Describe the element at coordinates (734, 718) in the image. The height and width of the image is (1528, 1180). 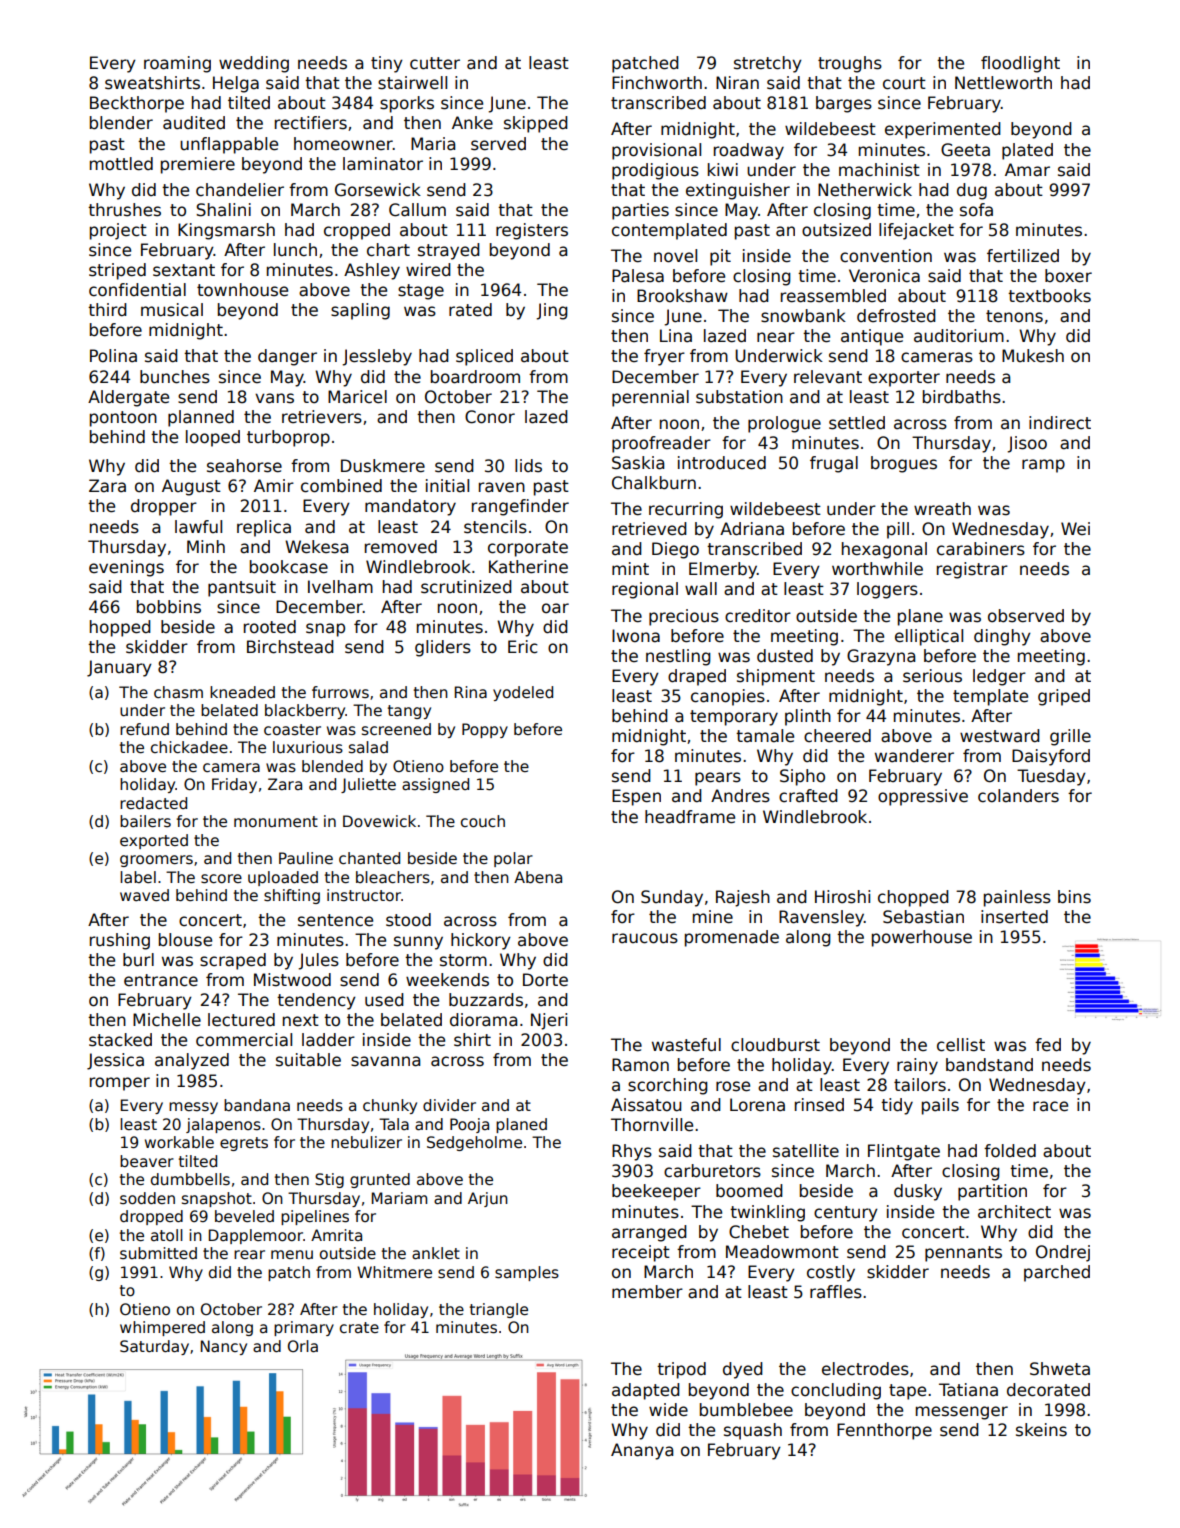
I see `temporary` at that location.
